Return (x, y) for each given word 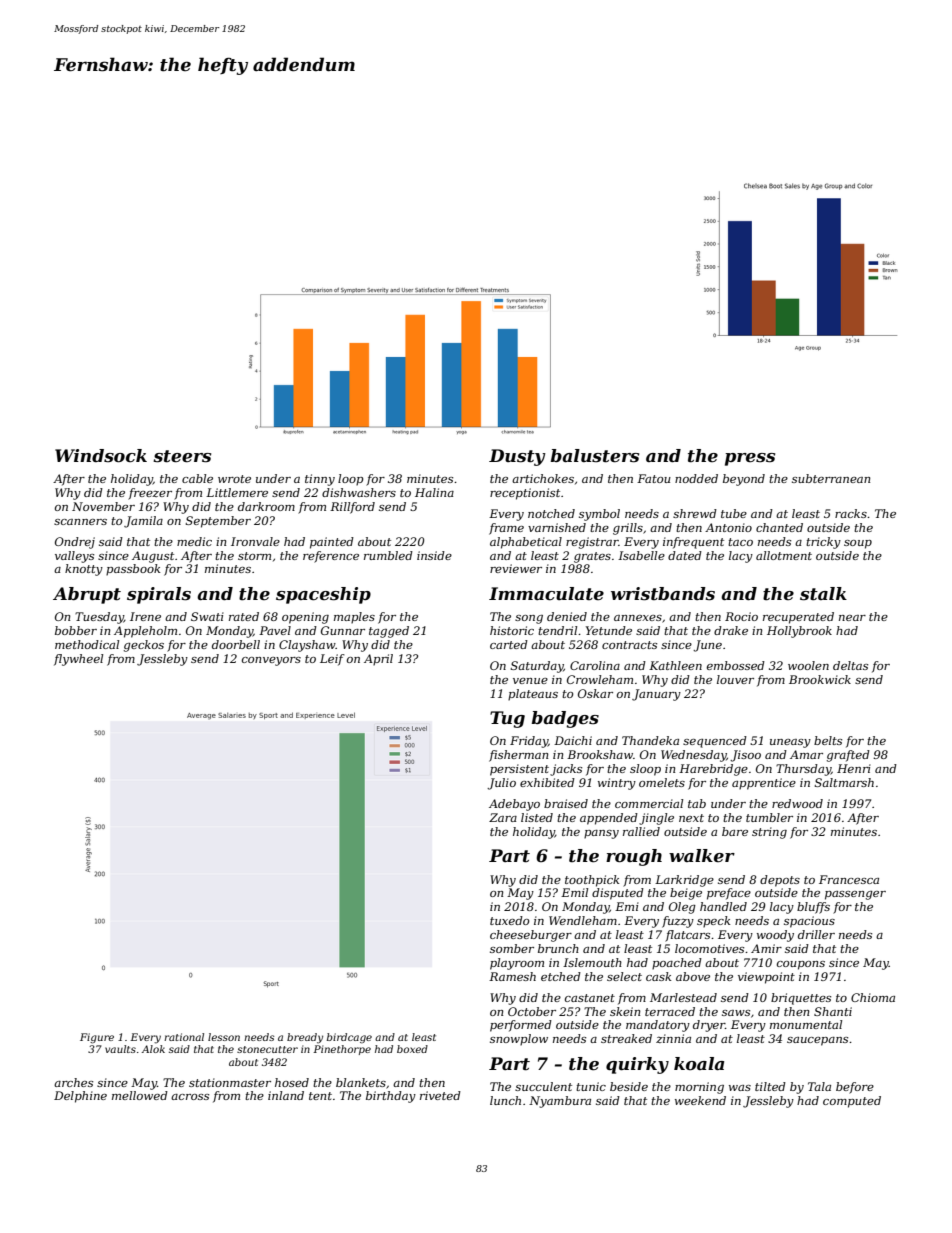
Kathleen (675, 665)
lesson (224, 1037)
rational (184, 1037)
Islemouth (592, 962)
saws (736, 1013)
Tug (507, 719)
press (750, 459)
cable (197, 478)
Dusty (517, 457)
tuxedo (509, 920)
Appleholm (145, 632)
